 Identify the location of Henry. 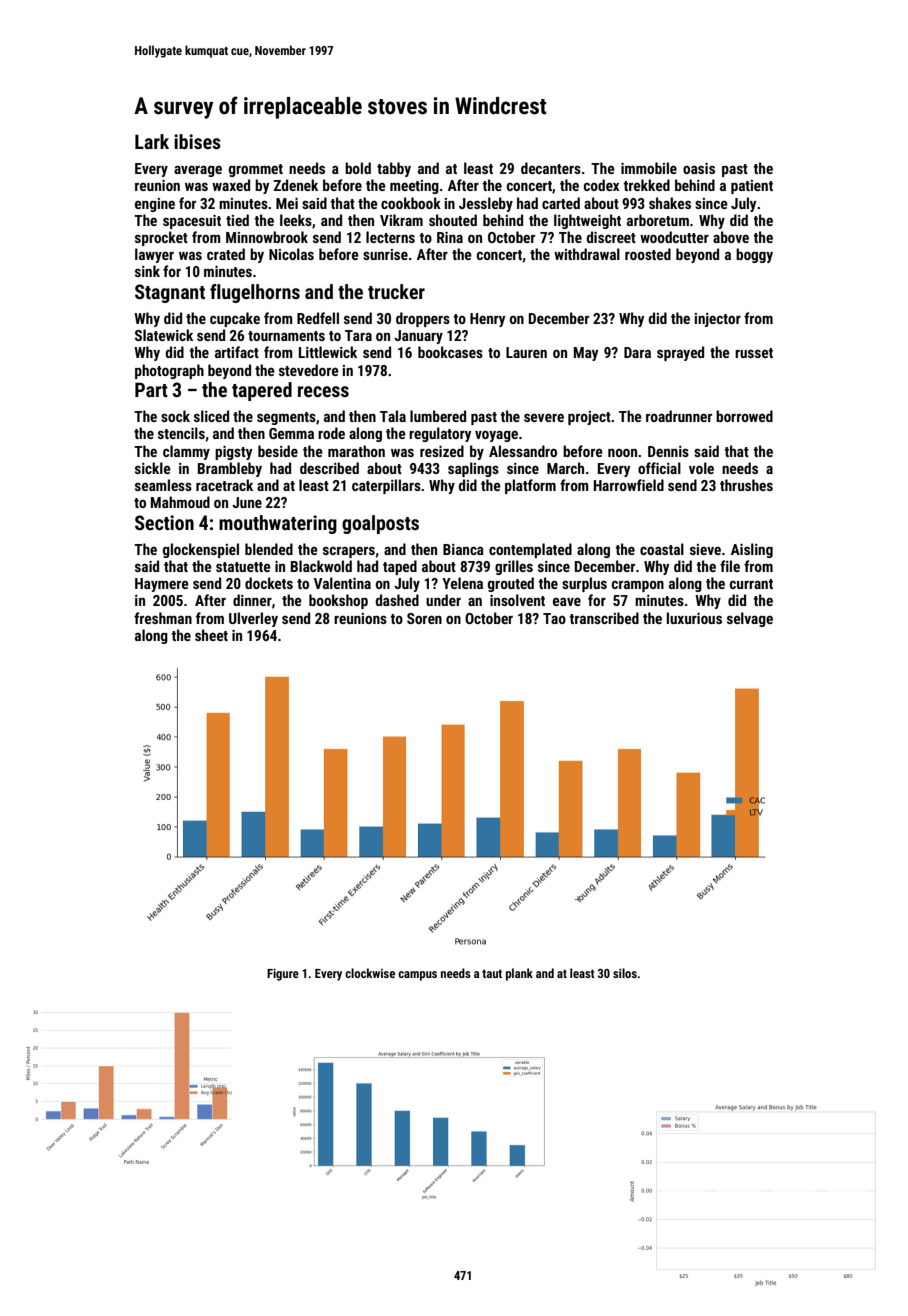
(487, 320).
